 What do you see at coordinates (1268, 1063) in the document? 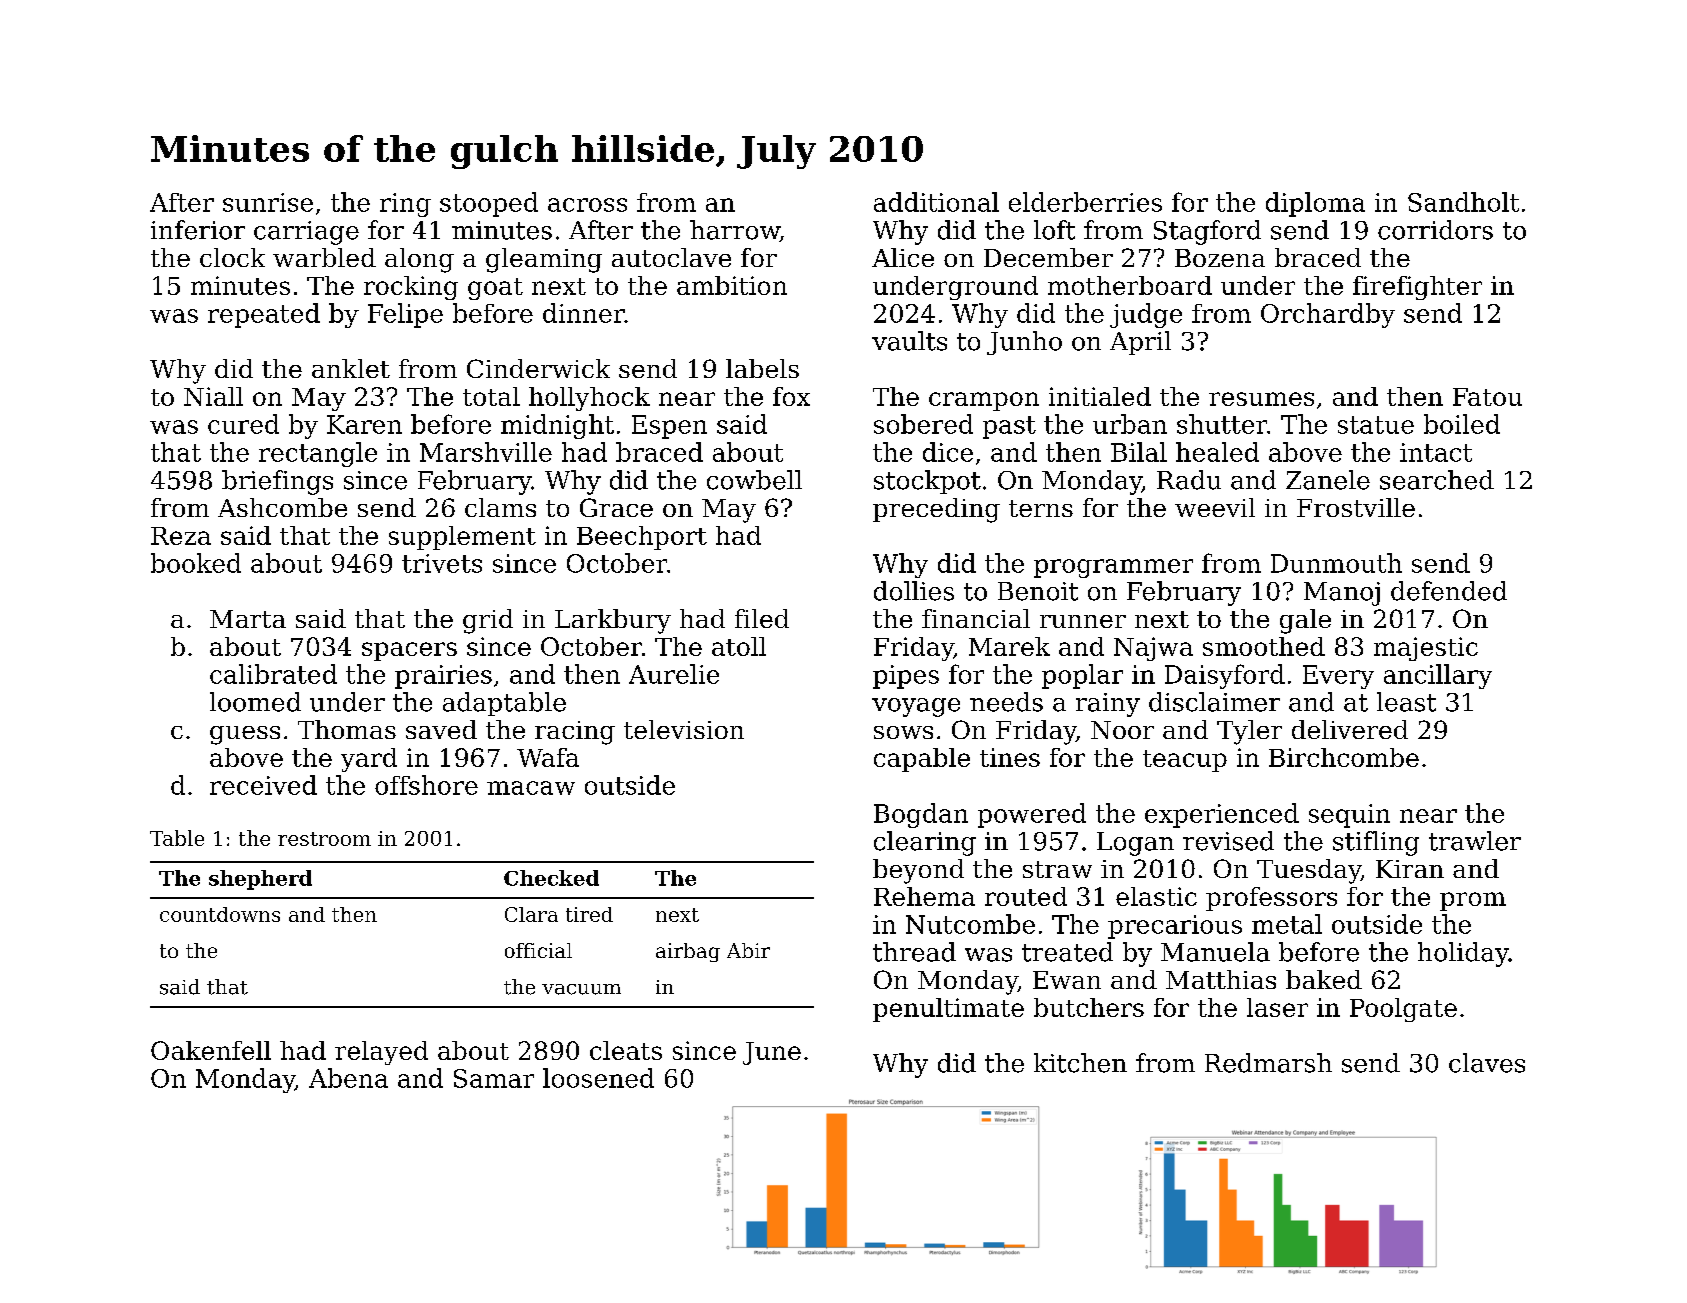
I see `Redmarsh` at bounding box center [1268, 1063].
